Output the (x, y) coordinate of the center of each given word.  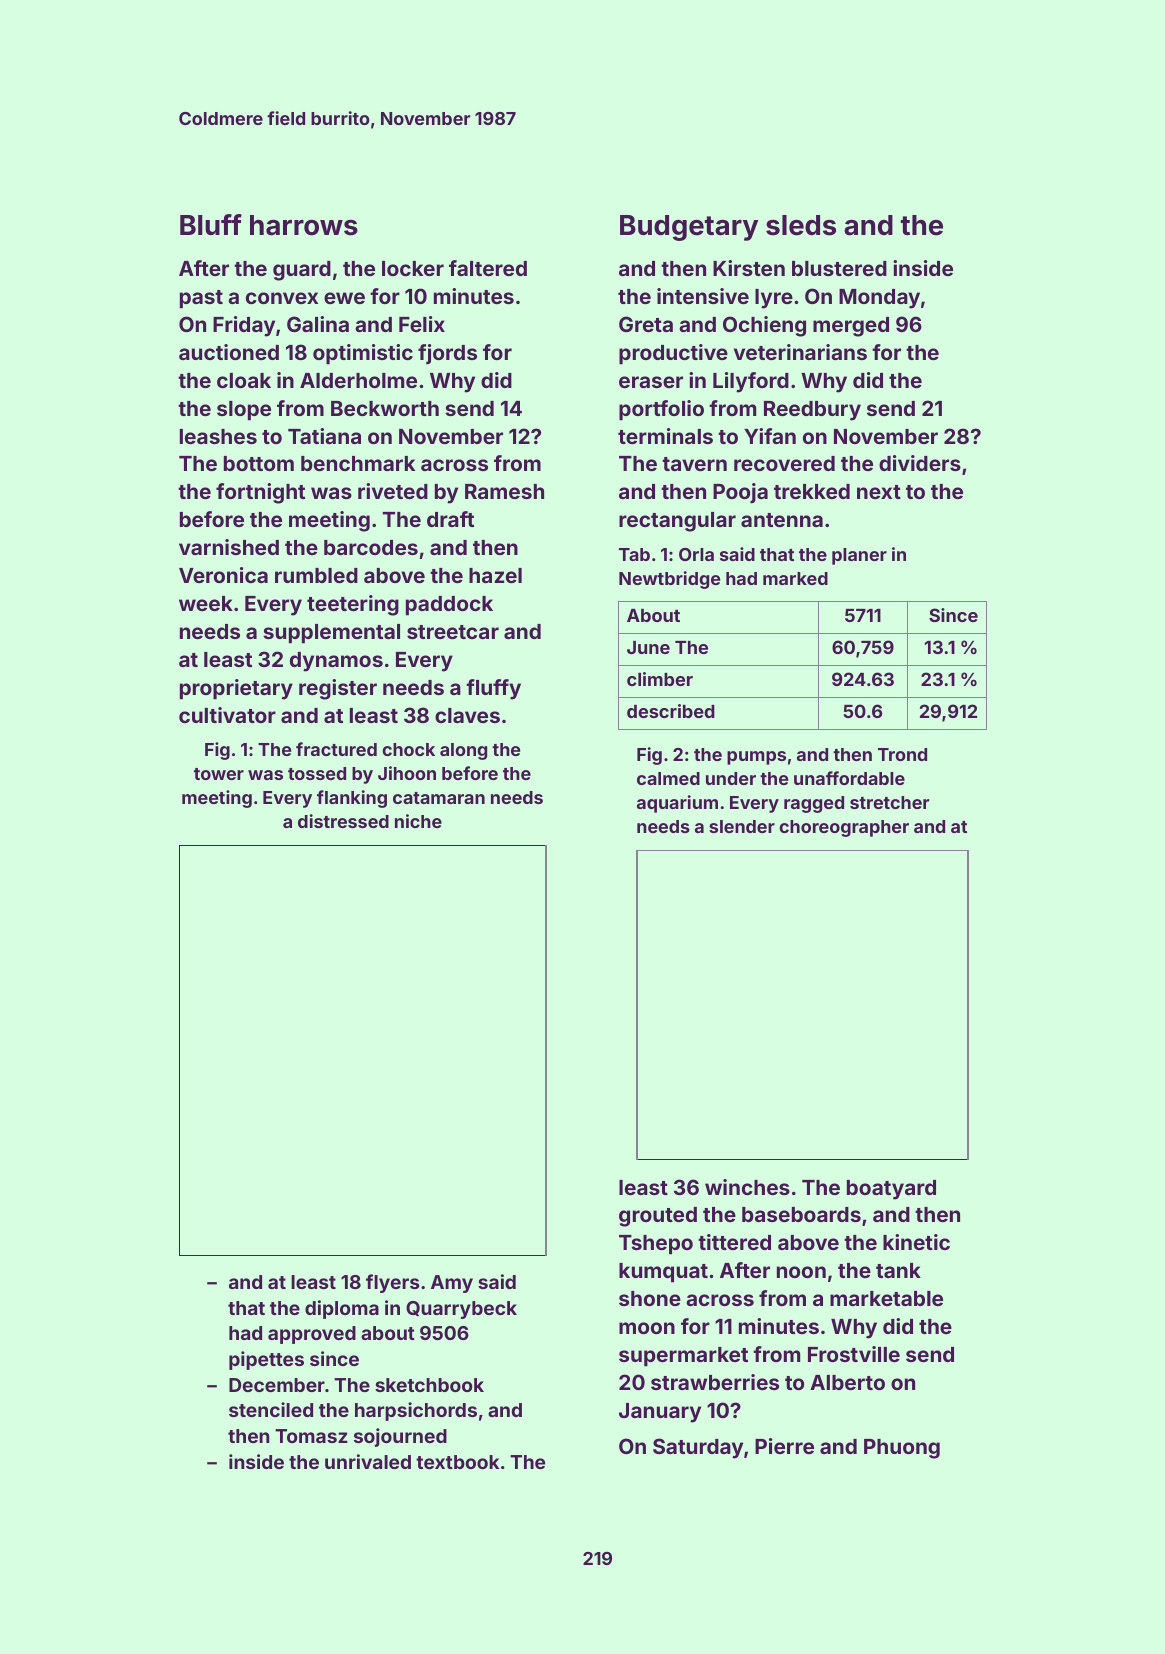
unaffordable (849, 778)
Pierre (784, 1446)
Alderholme (358, 380)
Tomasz (311, 1436)
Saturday (698, 1448)
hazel (495, 575)
